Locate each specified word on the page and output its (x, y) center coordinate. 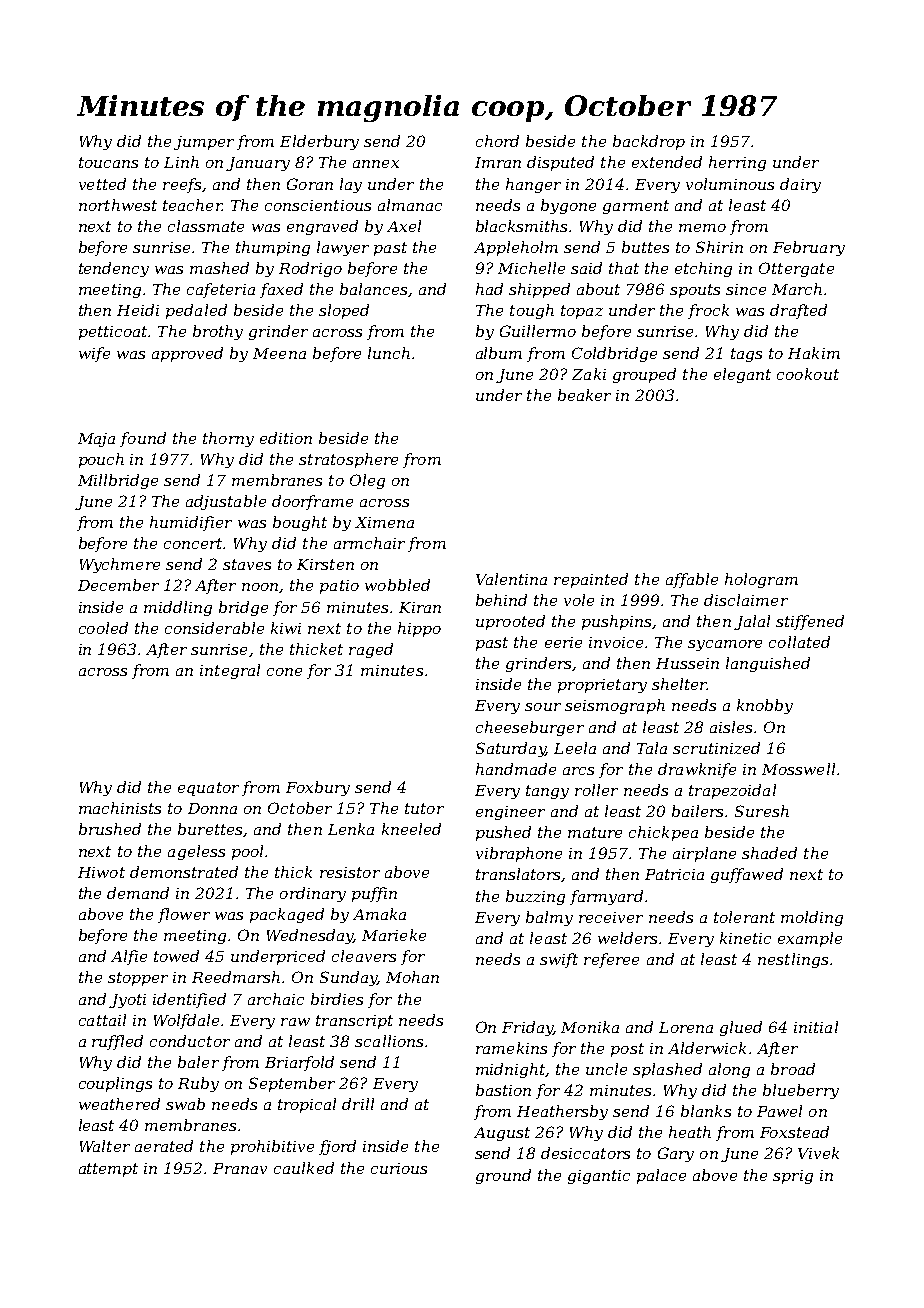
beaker (584, 395)
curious (399, 1168)
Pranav (240, 1168)
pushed (503, 833)
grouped (644, 375)
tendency (114, 269)
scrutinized (716, 748)
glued (741, 1028)
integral (230, 671)
